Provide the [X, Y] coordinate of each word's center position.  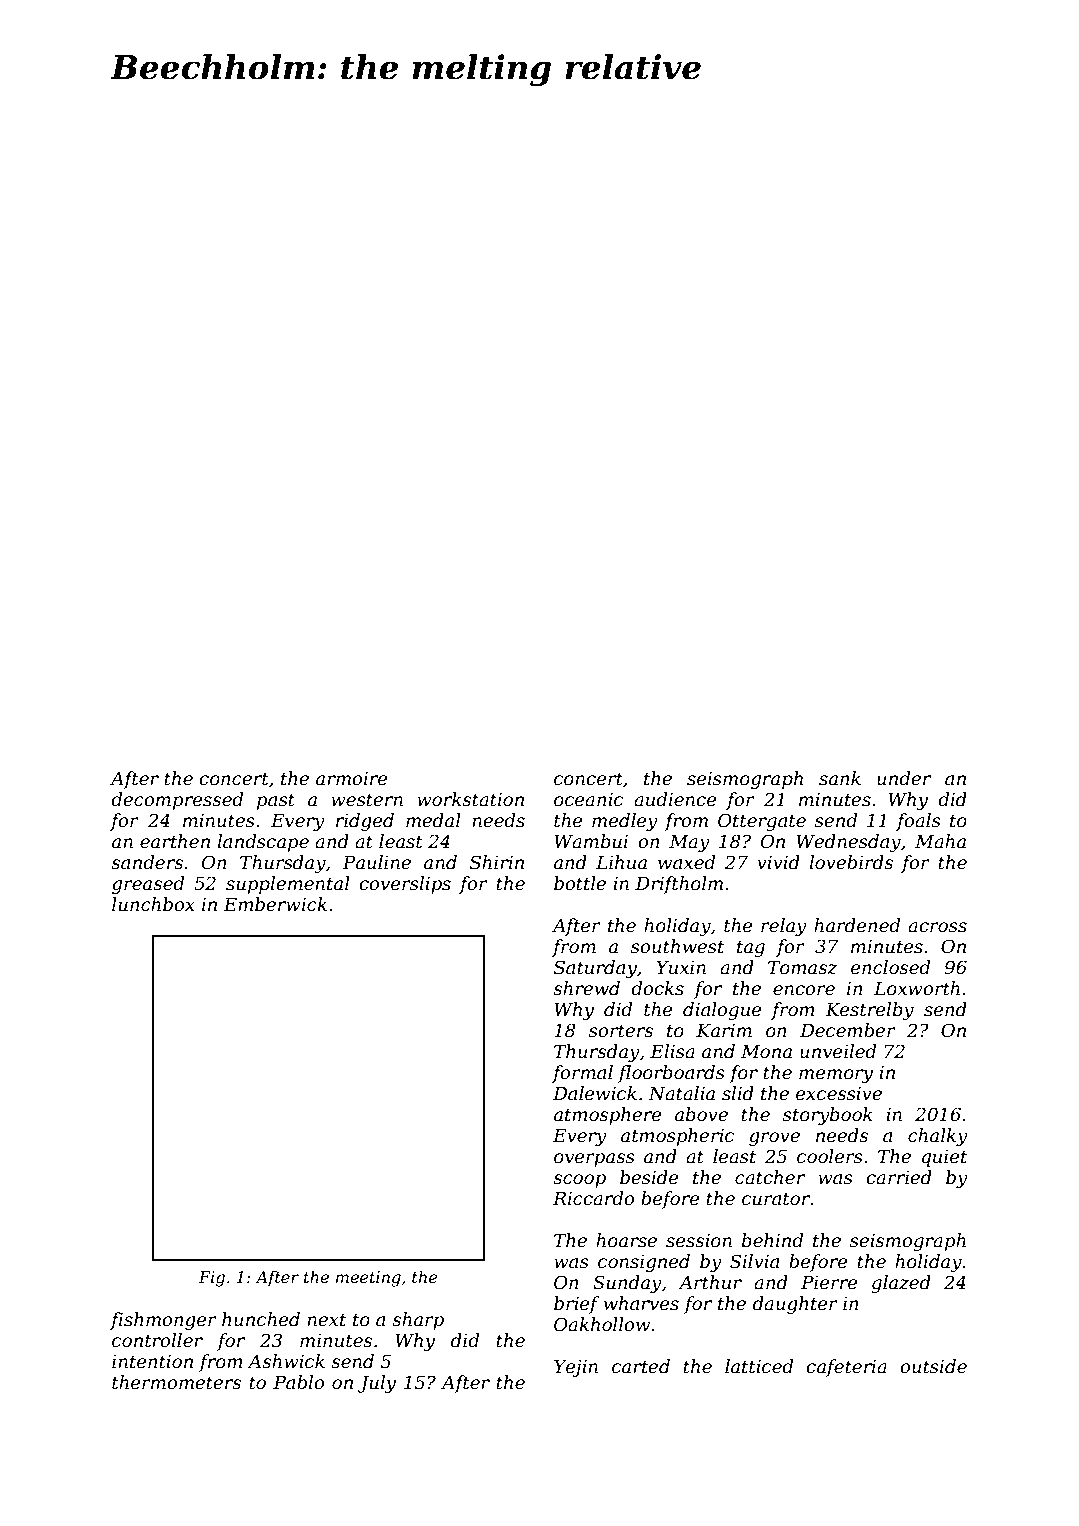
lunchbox [153, 904]
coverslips [405, 885]
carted [641, 1366]
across [937, 927]
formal [582, 1074]
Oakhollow [602, 1324]
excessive [839, 1093]
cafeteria [846, 1368]
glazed [901, 1284]
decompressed [177, 801]
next [326, 1320]
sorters [621, 1031]
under [904, 778]
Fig [212, 1279]
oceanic [588, 799]
